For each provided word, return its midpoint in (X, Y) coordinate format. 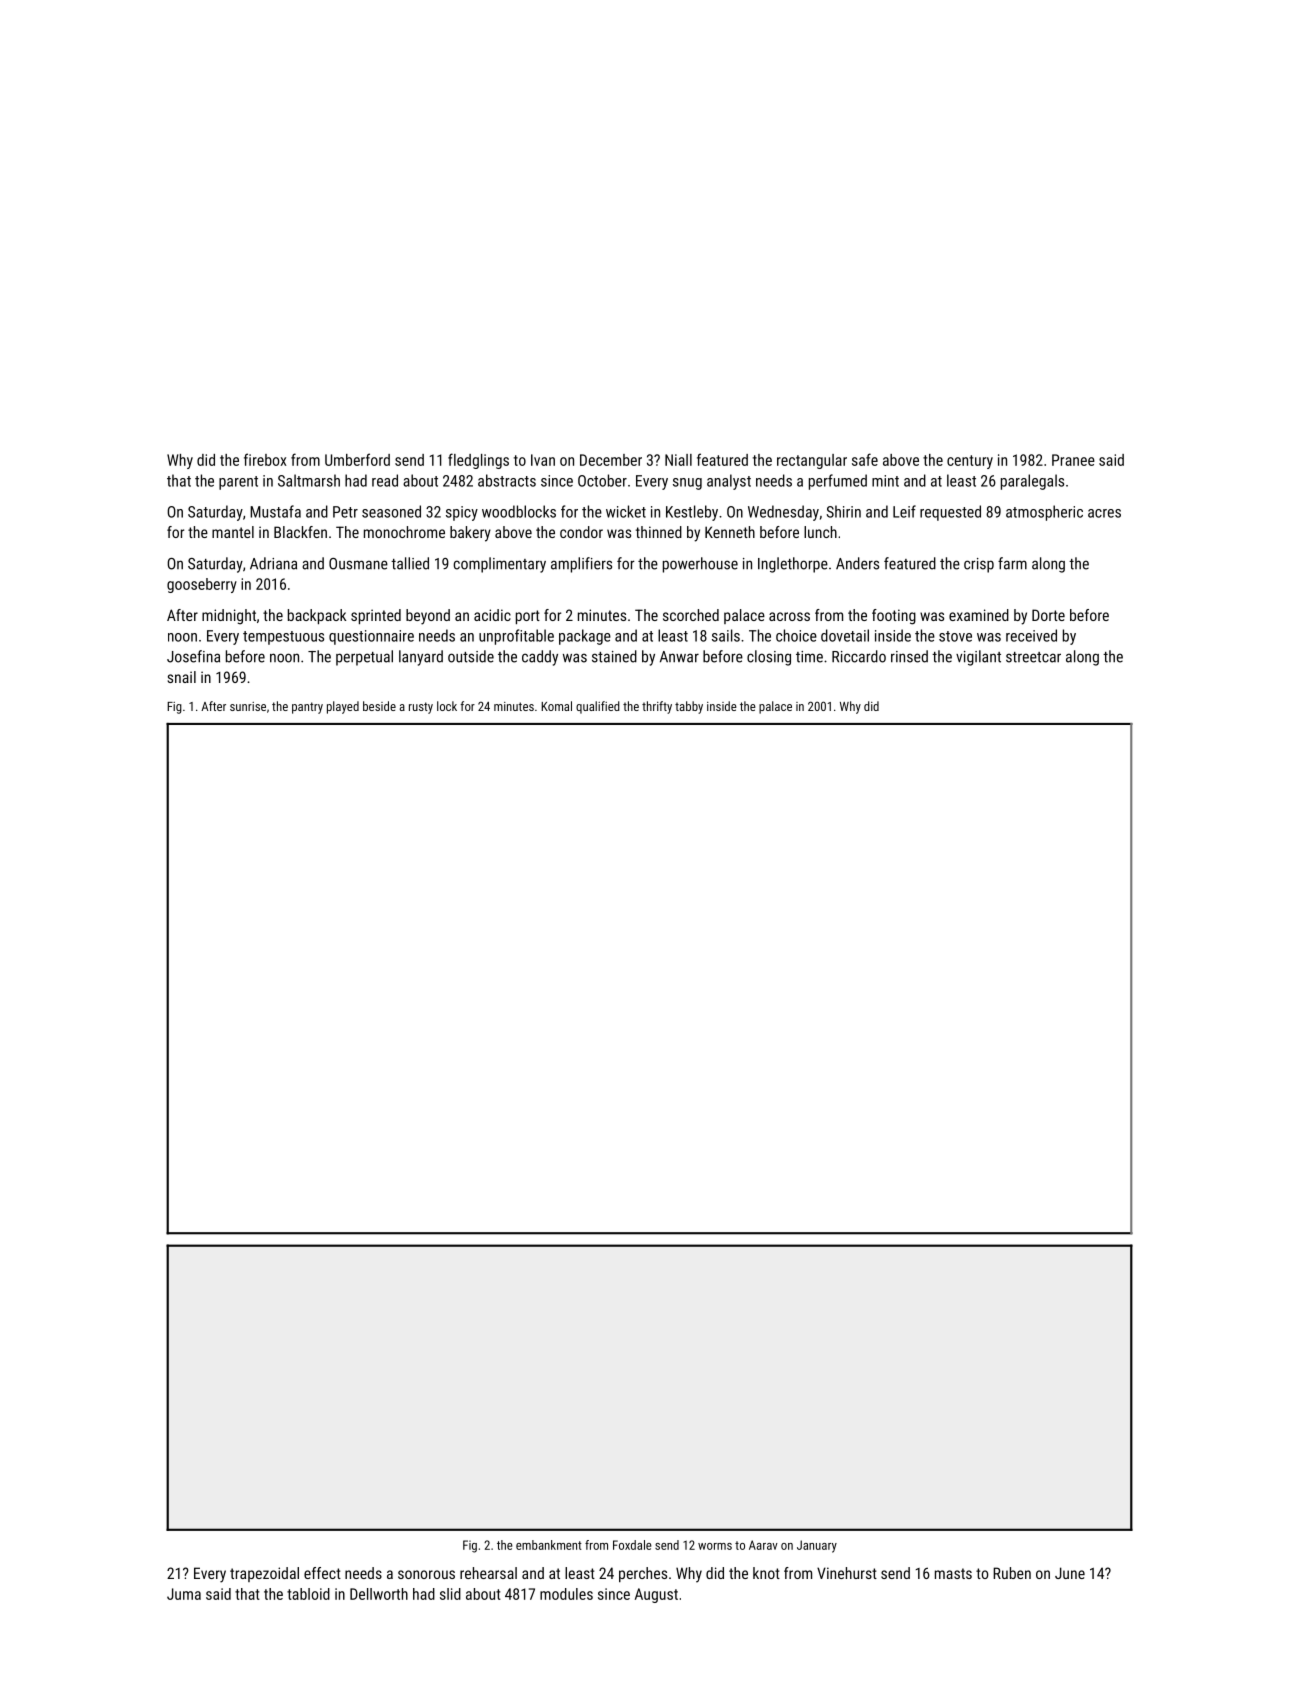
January (817, 1546)
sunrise (248, 706)
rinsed (909, 656)
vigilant (978, 658)
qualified (598, 707)
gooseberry (202, 585)
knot (766, 1573)
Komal (556, 706)
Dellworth (379, 1594)
